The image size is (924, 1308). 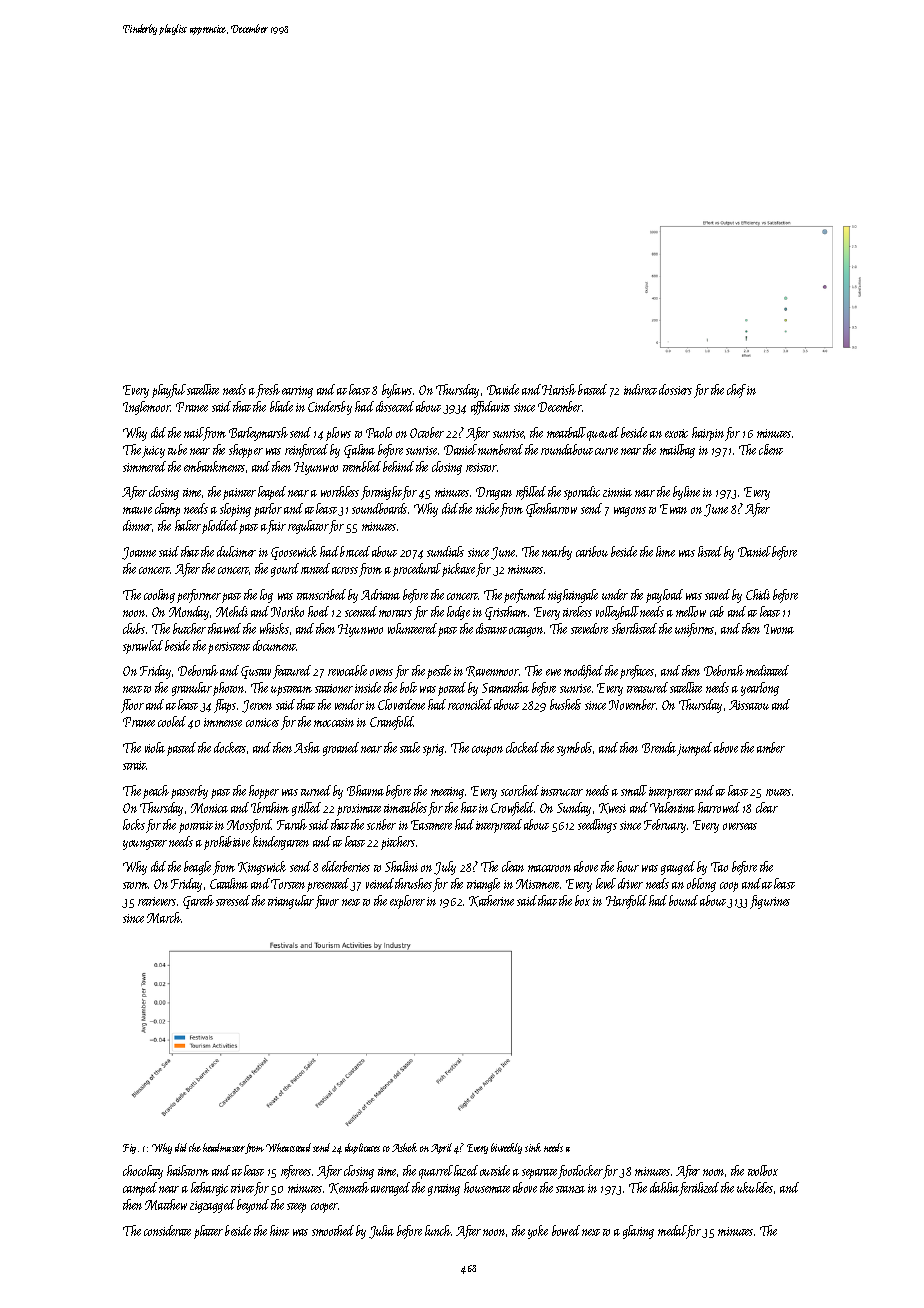 I want to click on chocolaty, so click(x=143, y=1172).
